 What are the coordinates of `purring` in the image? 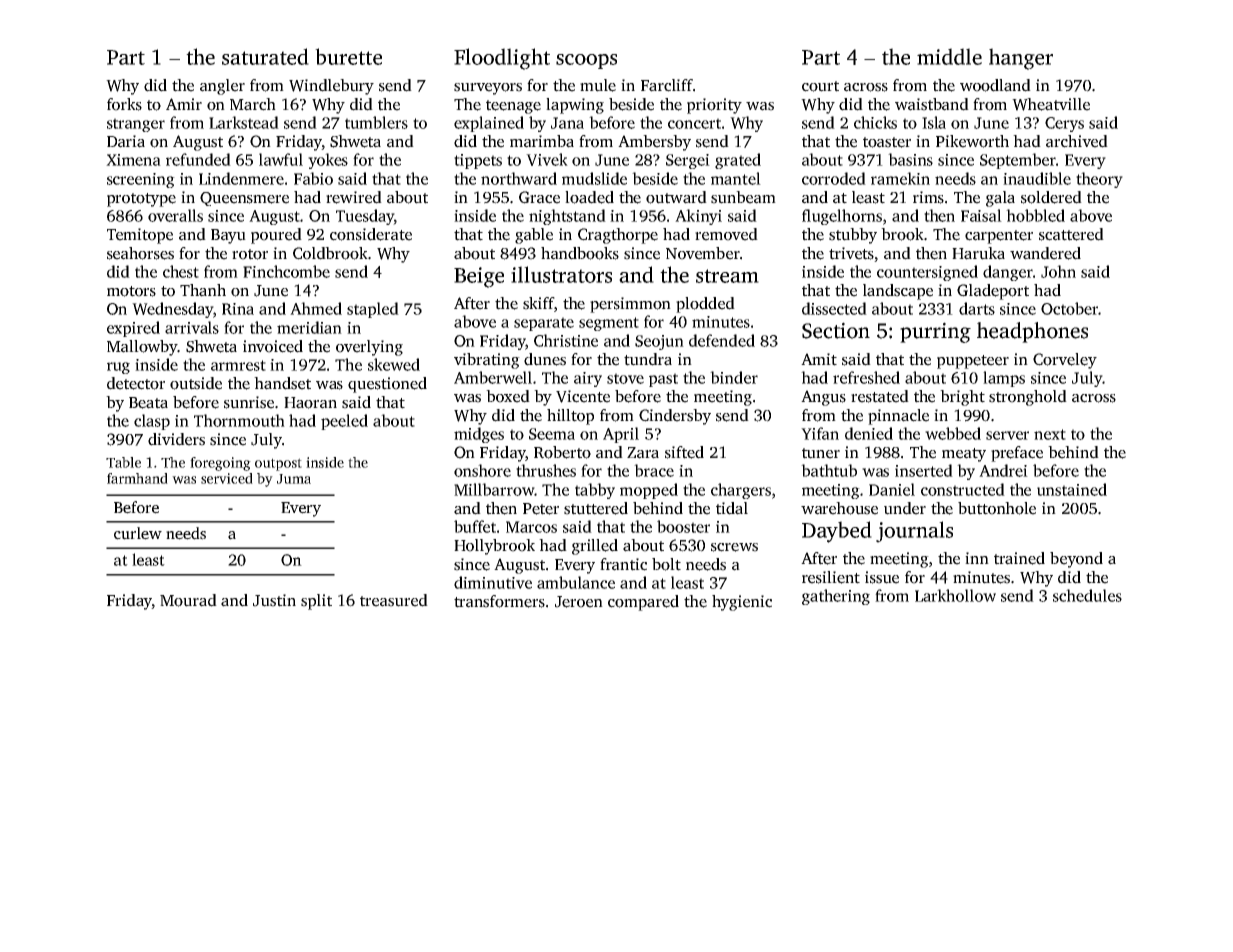 It's located at (935, 332).
